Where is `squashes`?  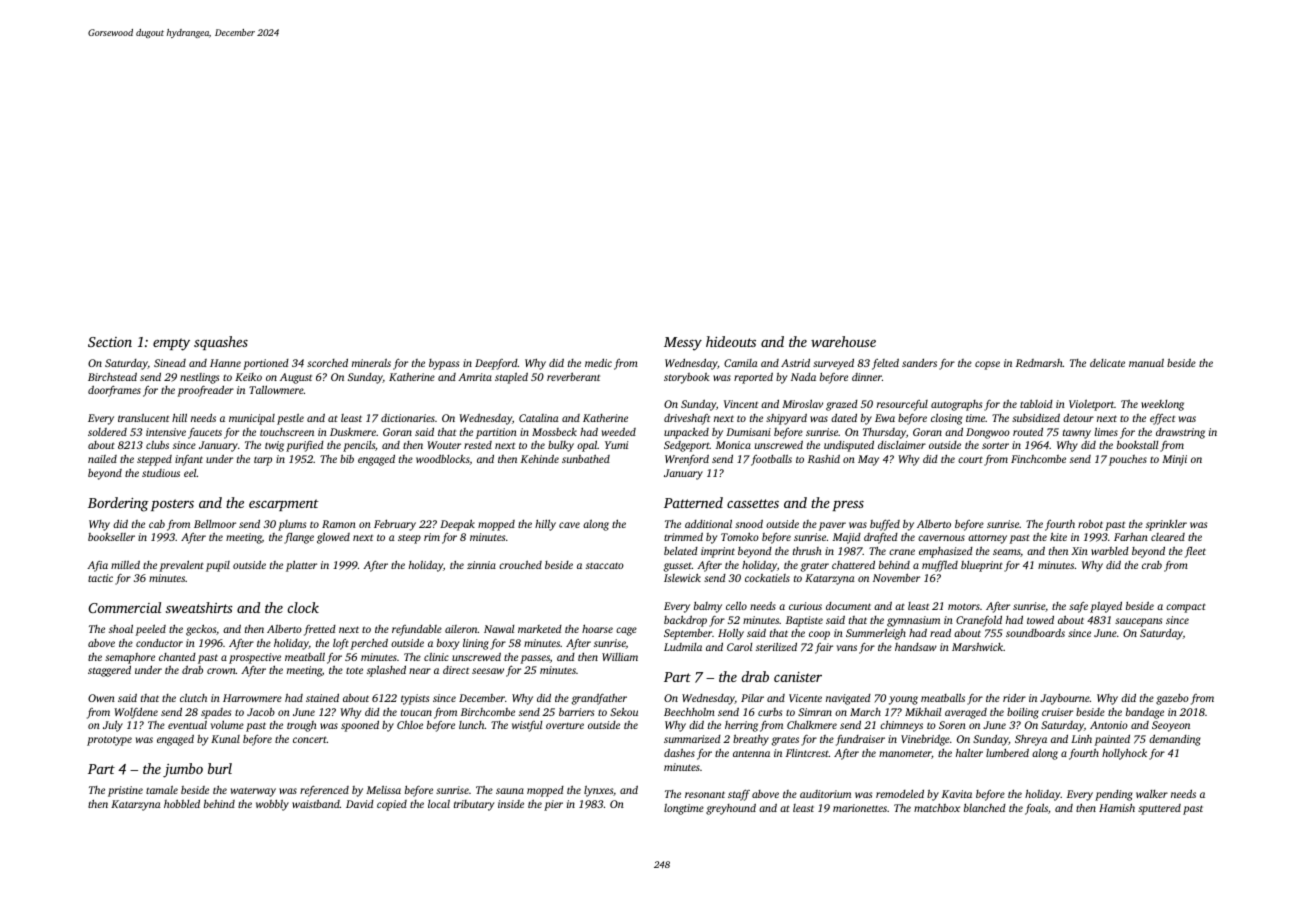 squashes is located at coordinates (221, 343).
